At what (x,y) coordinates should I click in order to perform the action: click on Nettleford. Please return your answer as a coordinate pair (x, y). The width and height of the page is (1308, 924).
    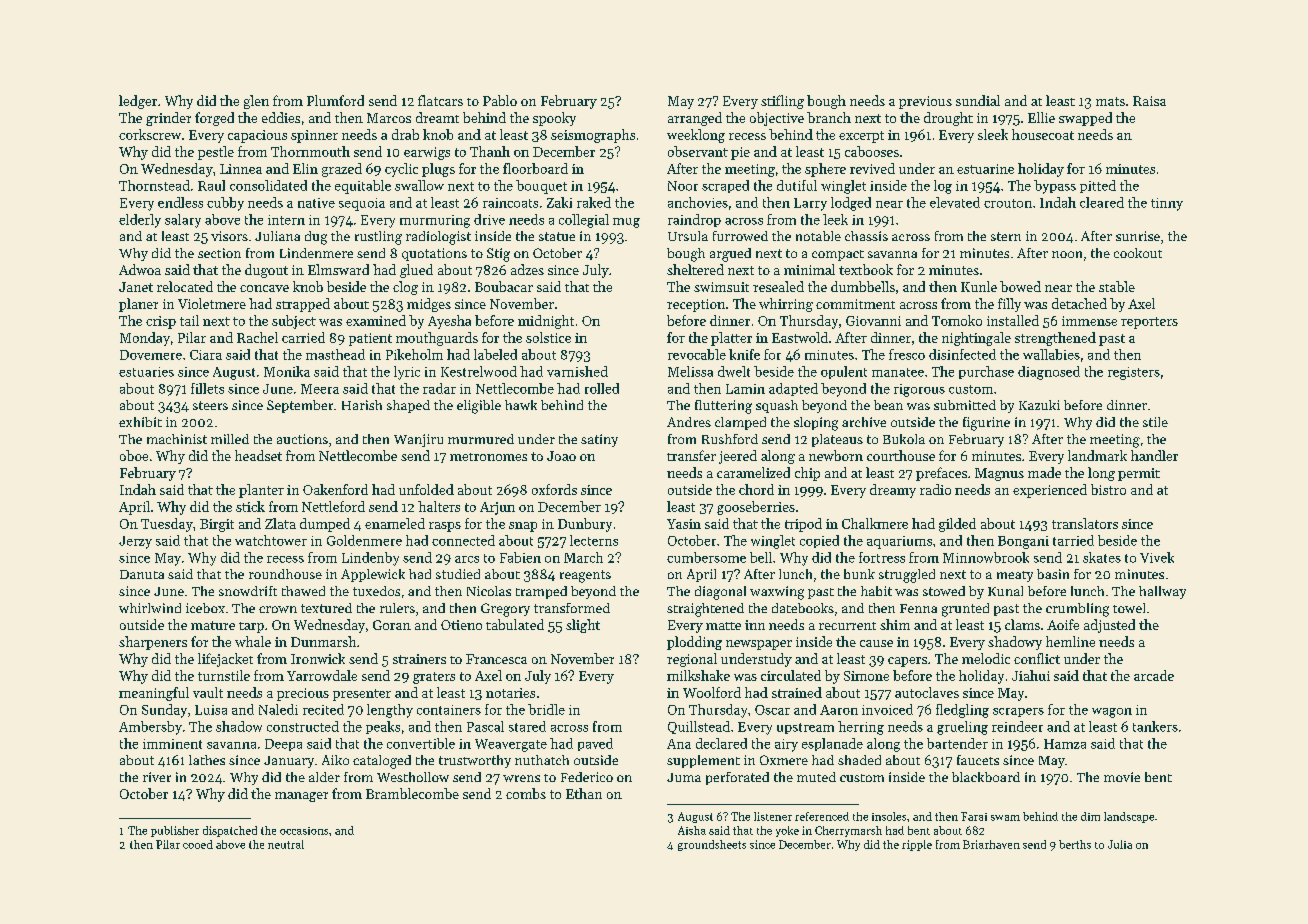
    Looking at the image, I should click on (333, 506).
